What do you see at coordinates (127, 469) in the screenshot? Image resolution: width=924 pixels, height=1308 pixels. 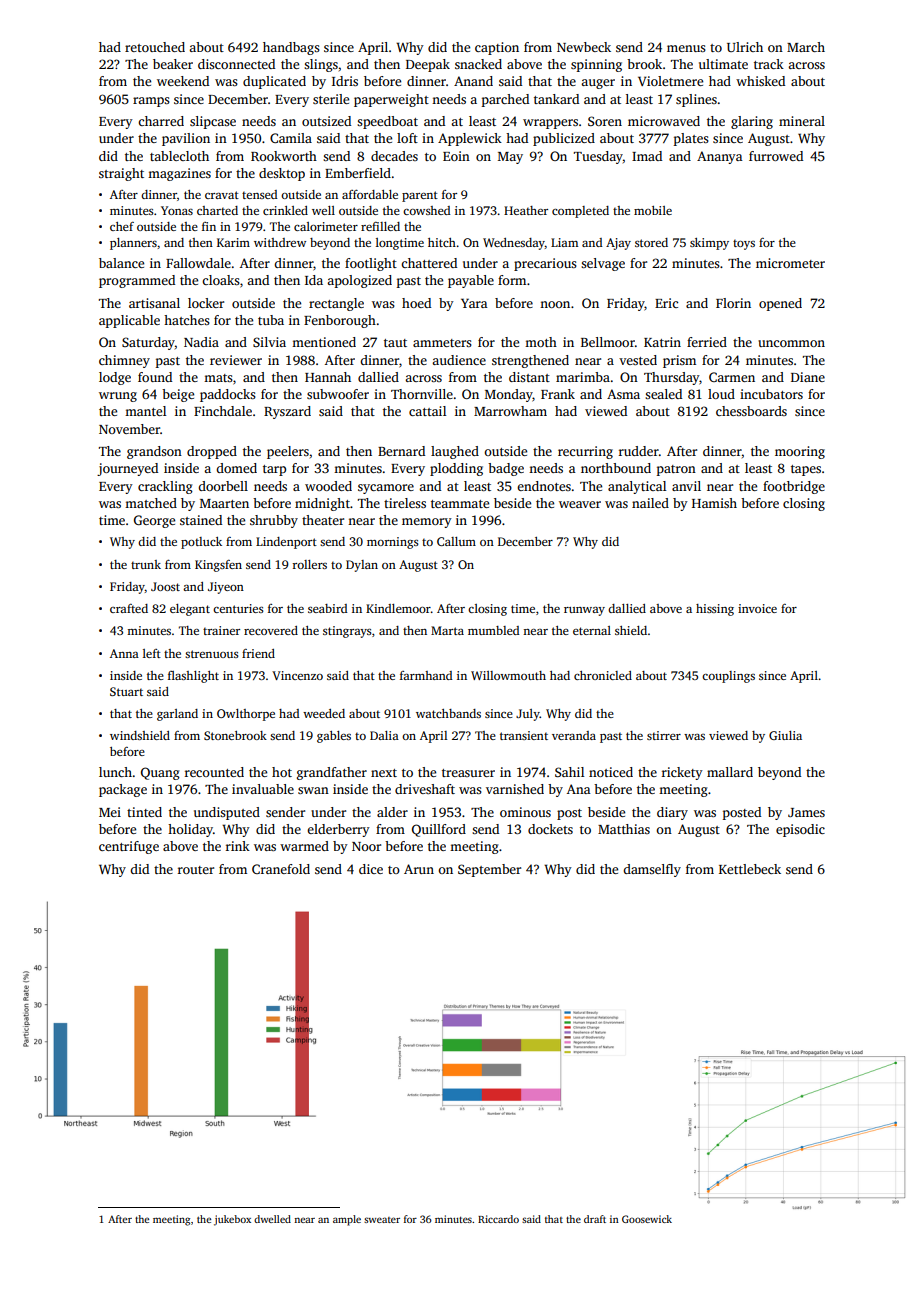 I see `journeyed` at bounding box center [127, 469].
